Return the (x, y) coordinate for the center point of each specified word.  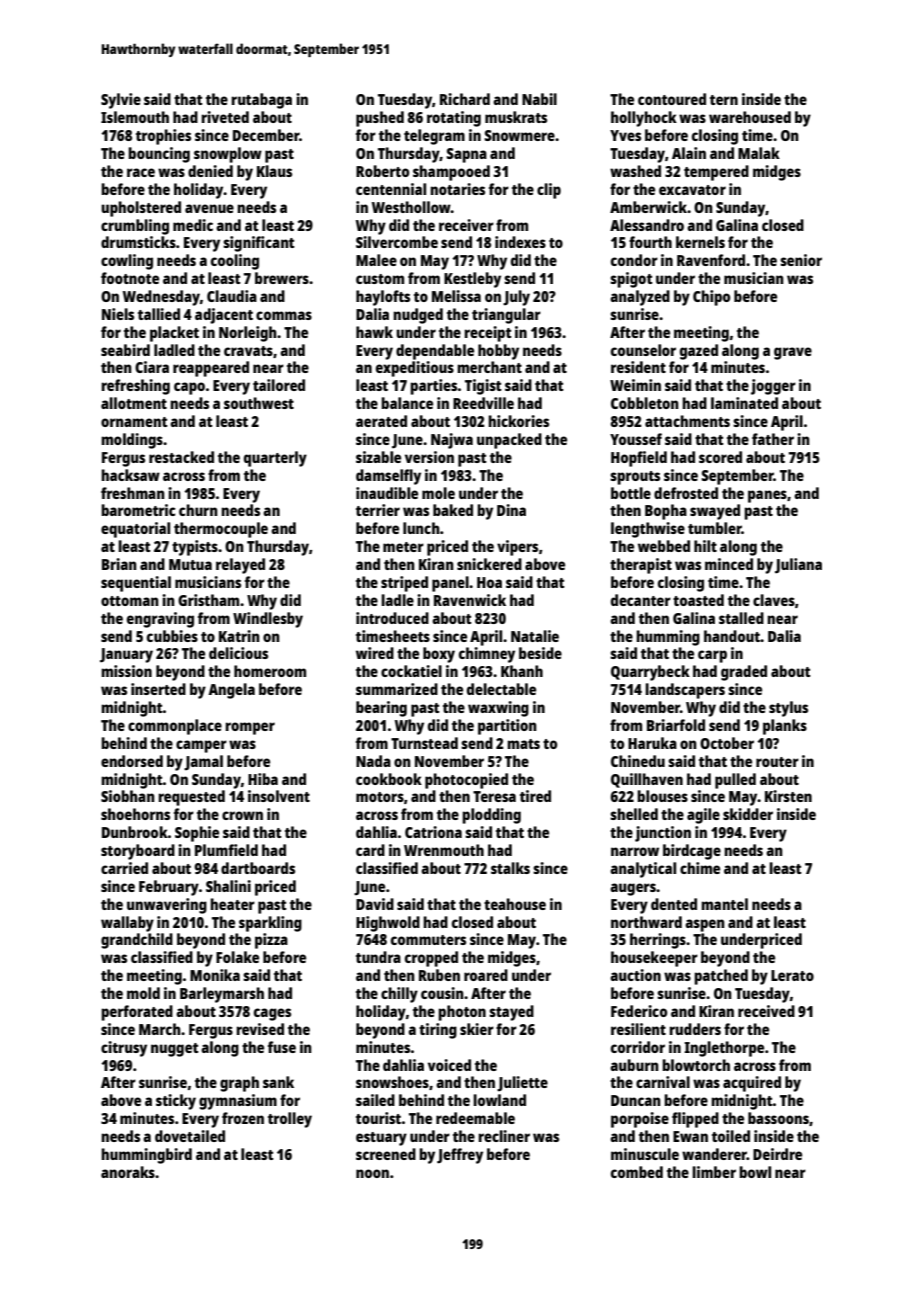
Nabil (539, 99)
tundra (378, 957)
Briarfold (676, 725)
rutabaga (261, 101)
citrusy (124, 1049)
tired (535, 796)
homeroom (270, 671)
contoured (672, 99)
